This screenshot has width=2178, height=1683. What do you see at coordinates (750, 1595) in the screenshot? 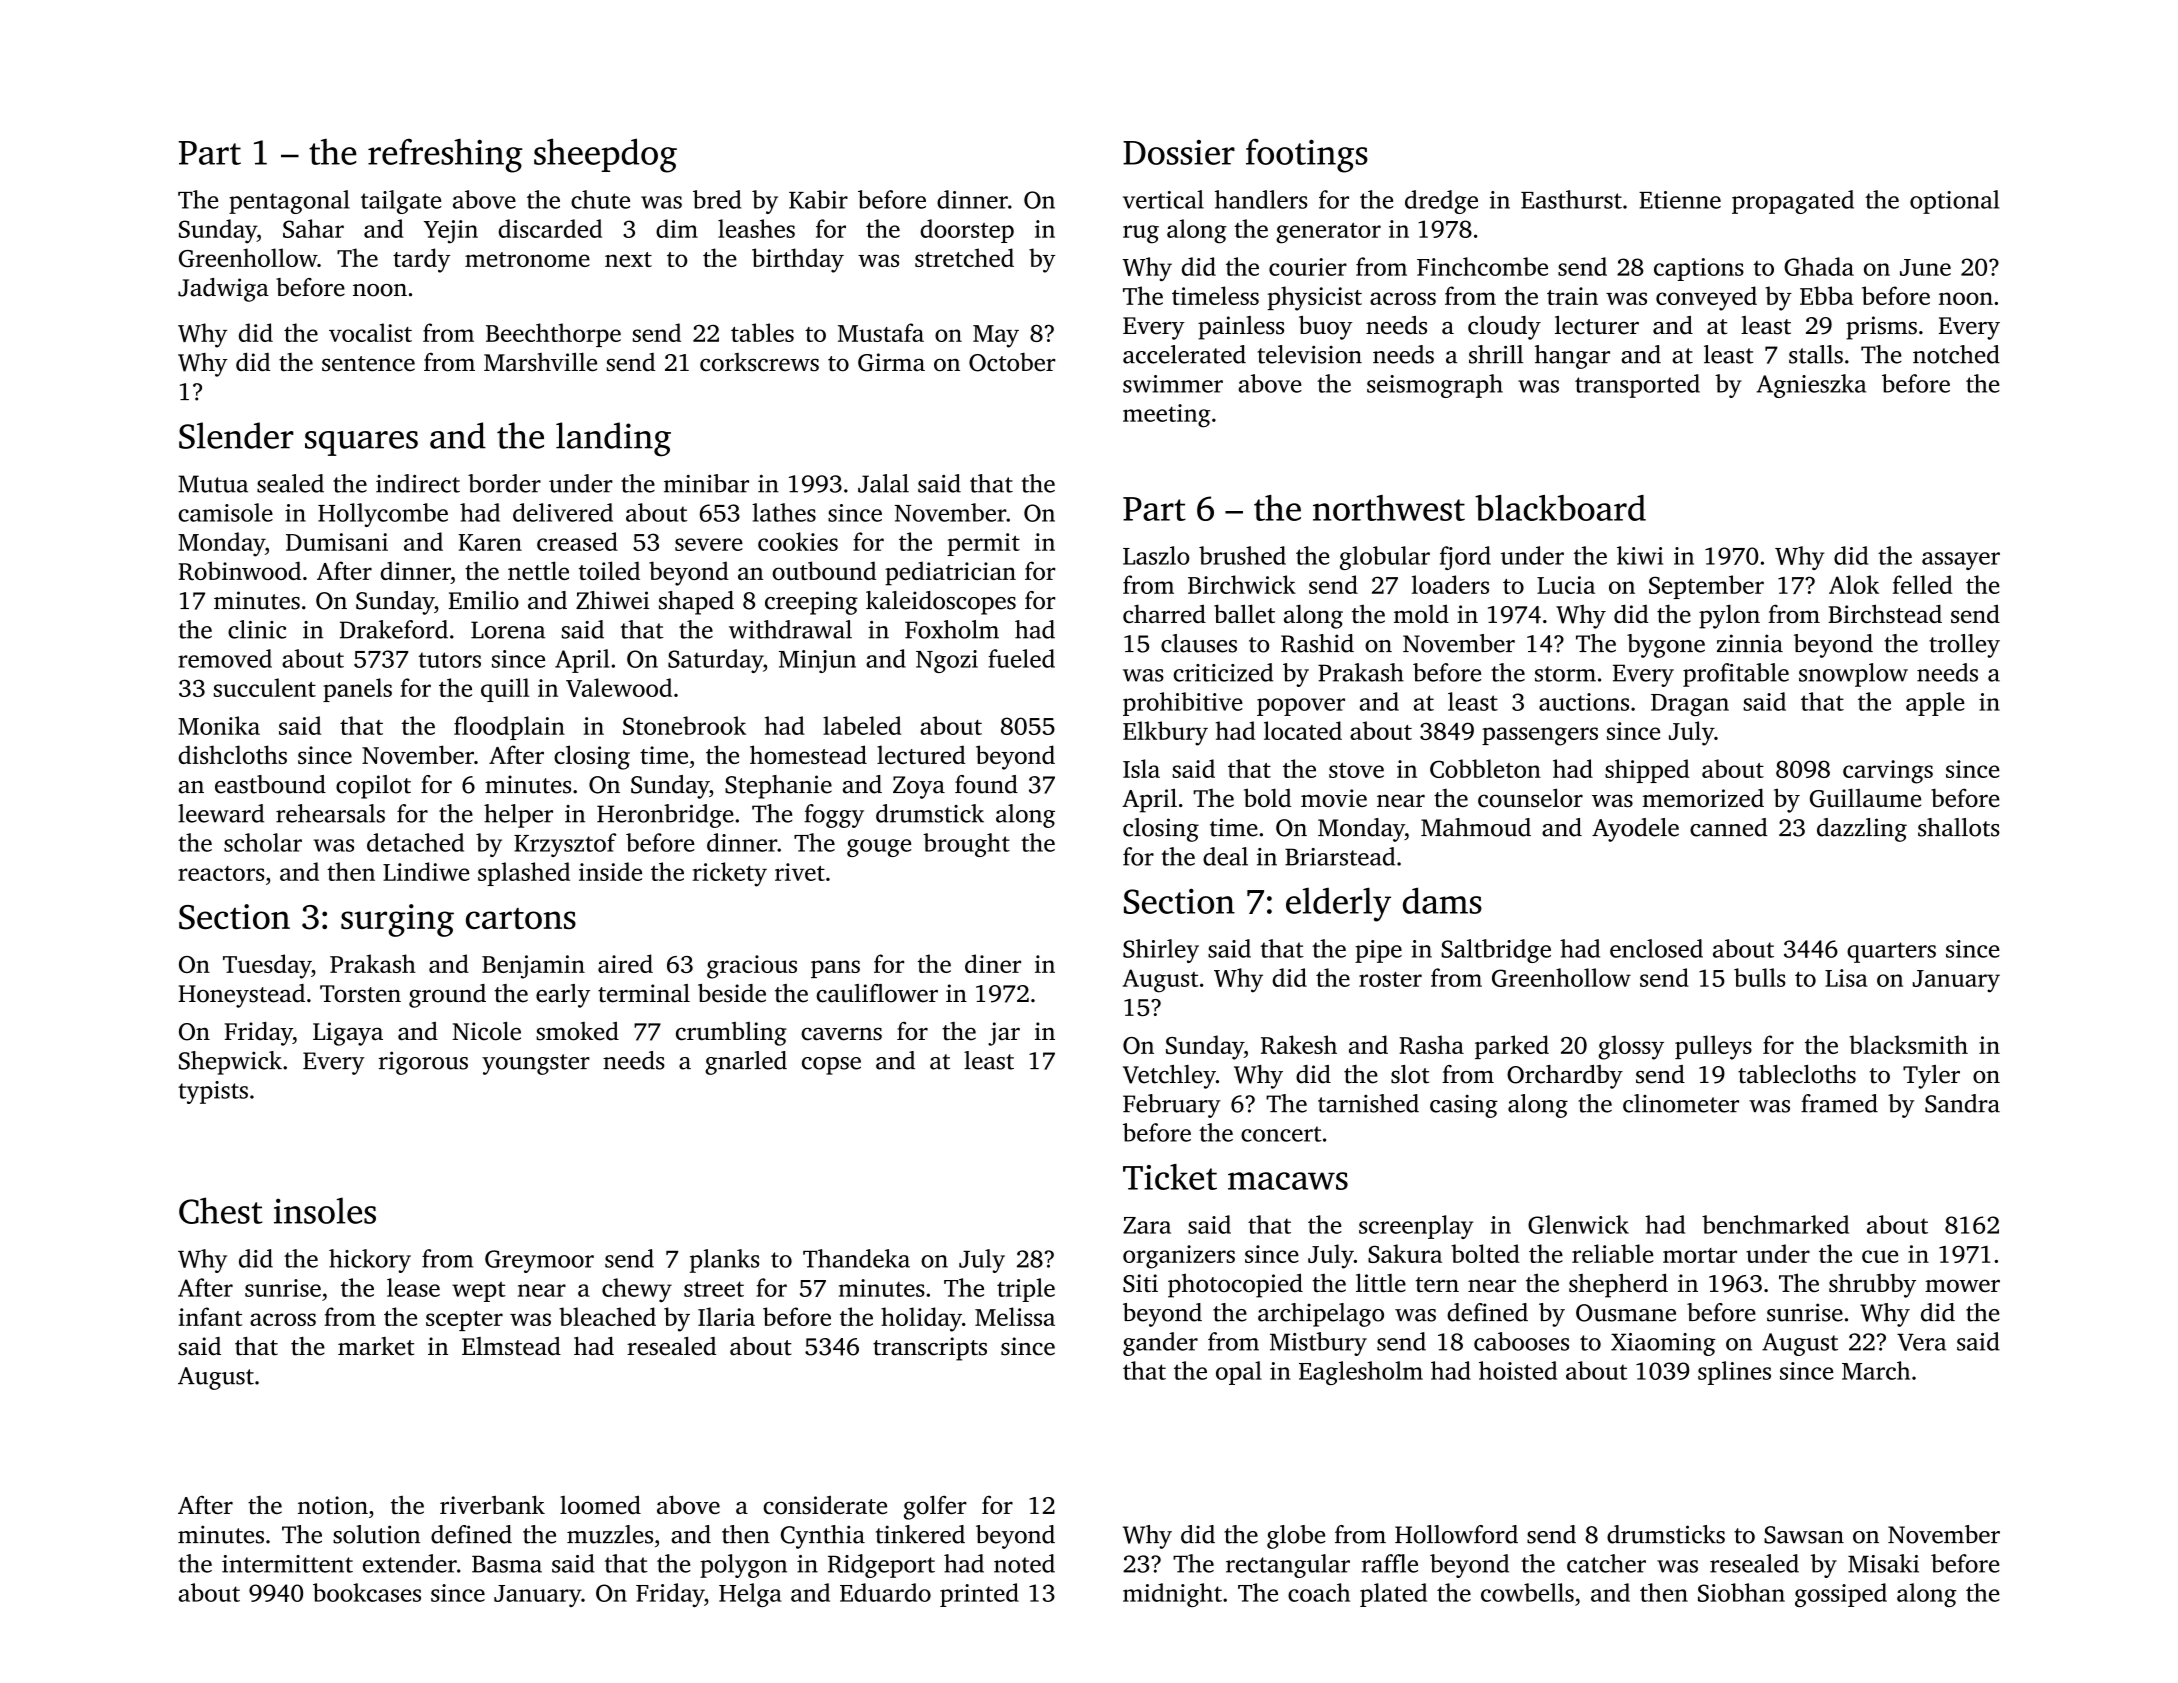
I see `Helga` at bounding box center [750, 1595].
